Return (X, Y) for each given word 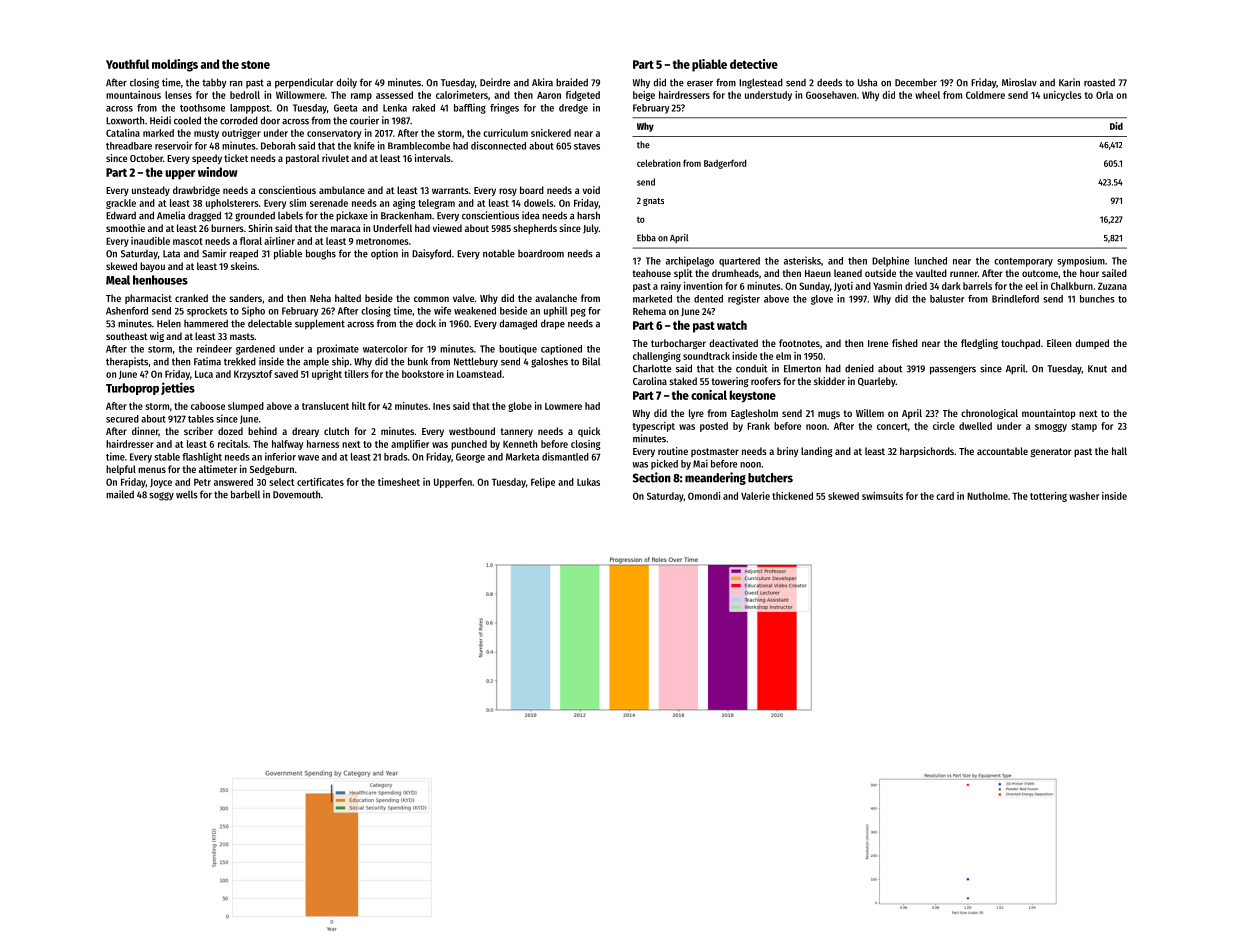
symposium (1081, 261)
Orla (1104, 95)
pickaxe (352, 216)
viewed (447, 228)
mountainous (133, 95)
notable (499, 253)
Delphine (890, 261)
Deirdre (495, 82)
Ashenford (127, 311)
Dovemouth (296, 495)
